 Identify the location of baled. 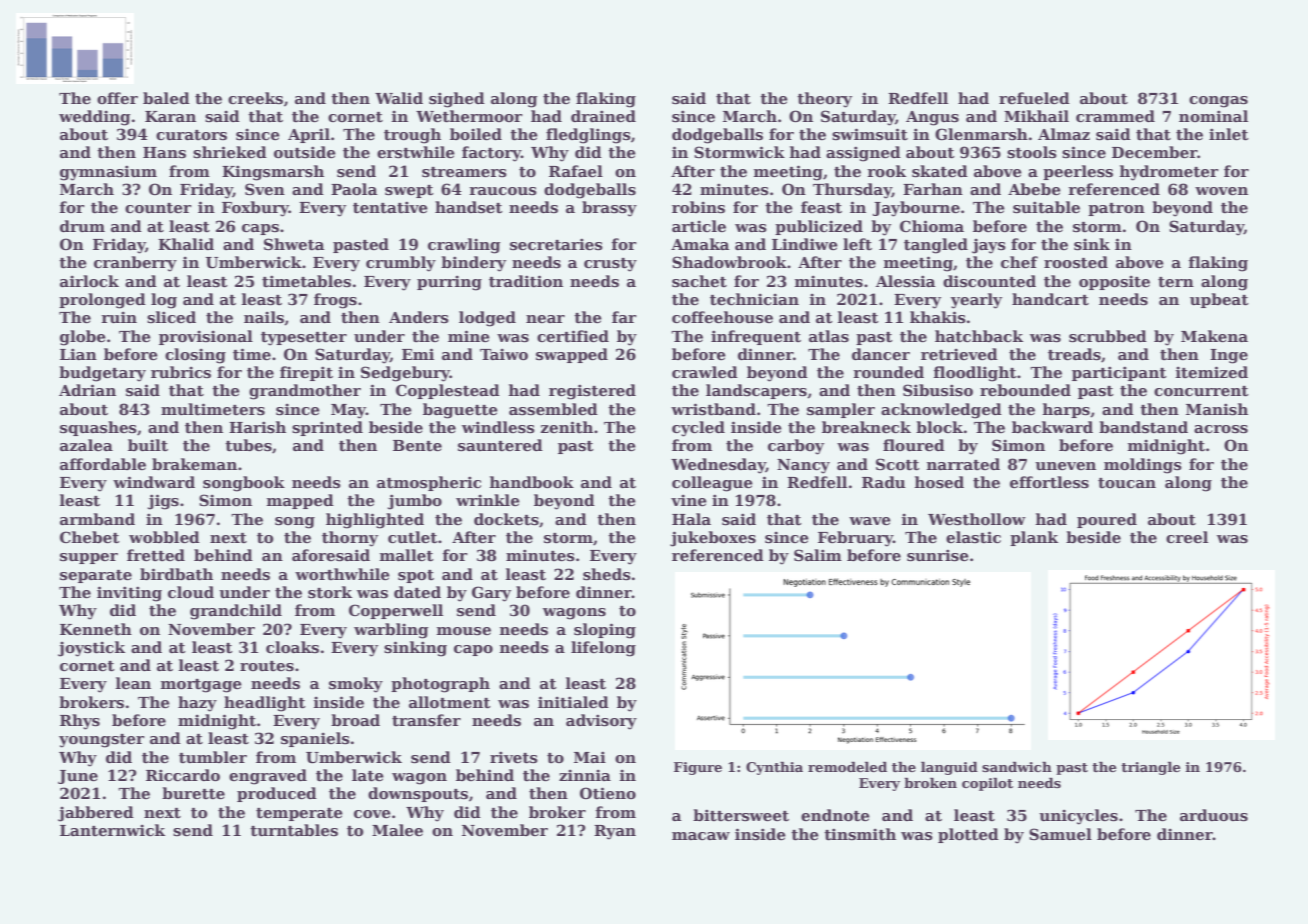
(166, 98).
